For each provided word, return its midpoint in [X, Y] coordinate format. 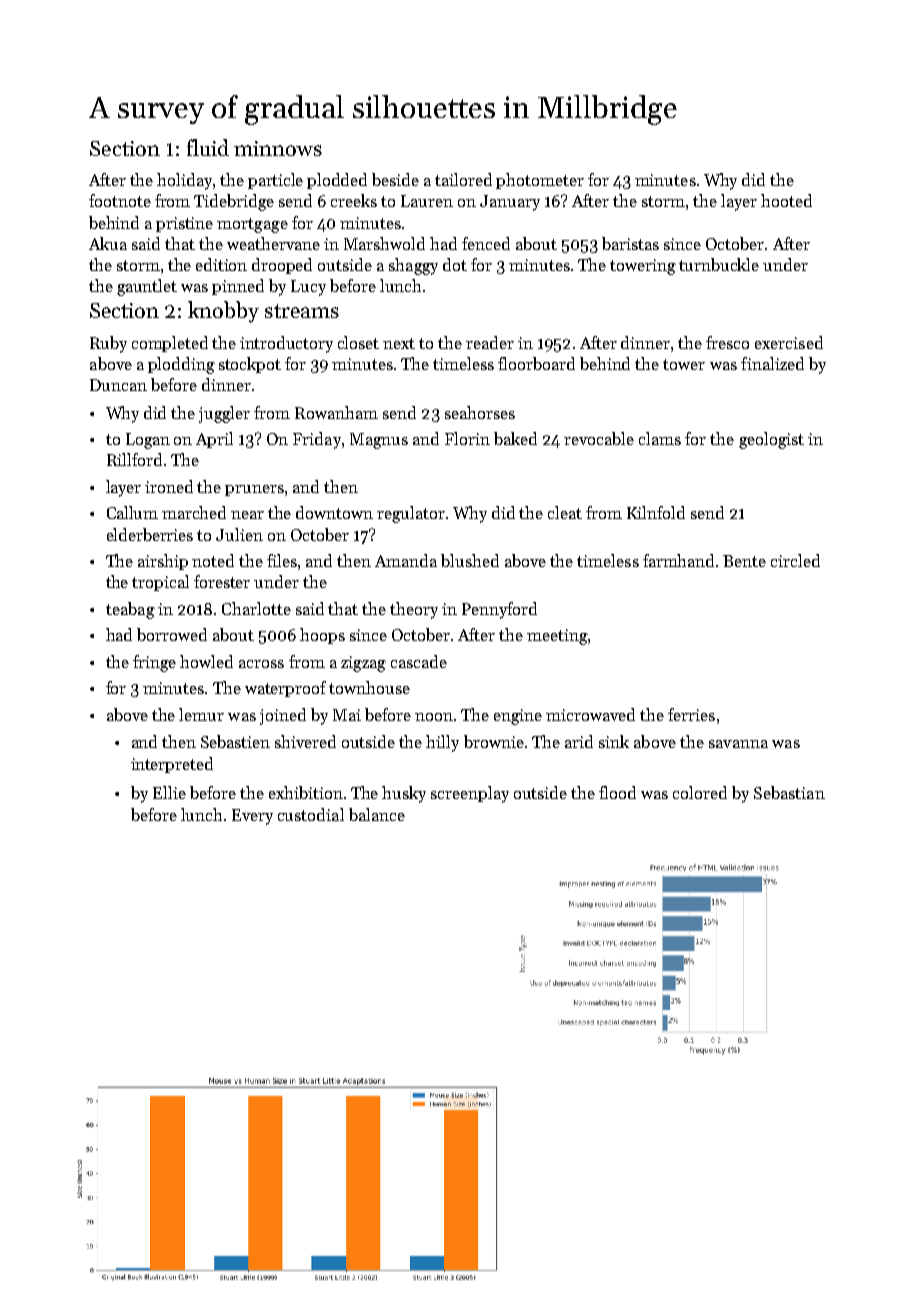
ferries [691, 714]
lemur [201, 714]
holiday [184, 181]
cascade [419, 661]
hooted [786, 200]
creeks [354, 200]
